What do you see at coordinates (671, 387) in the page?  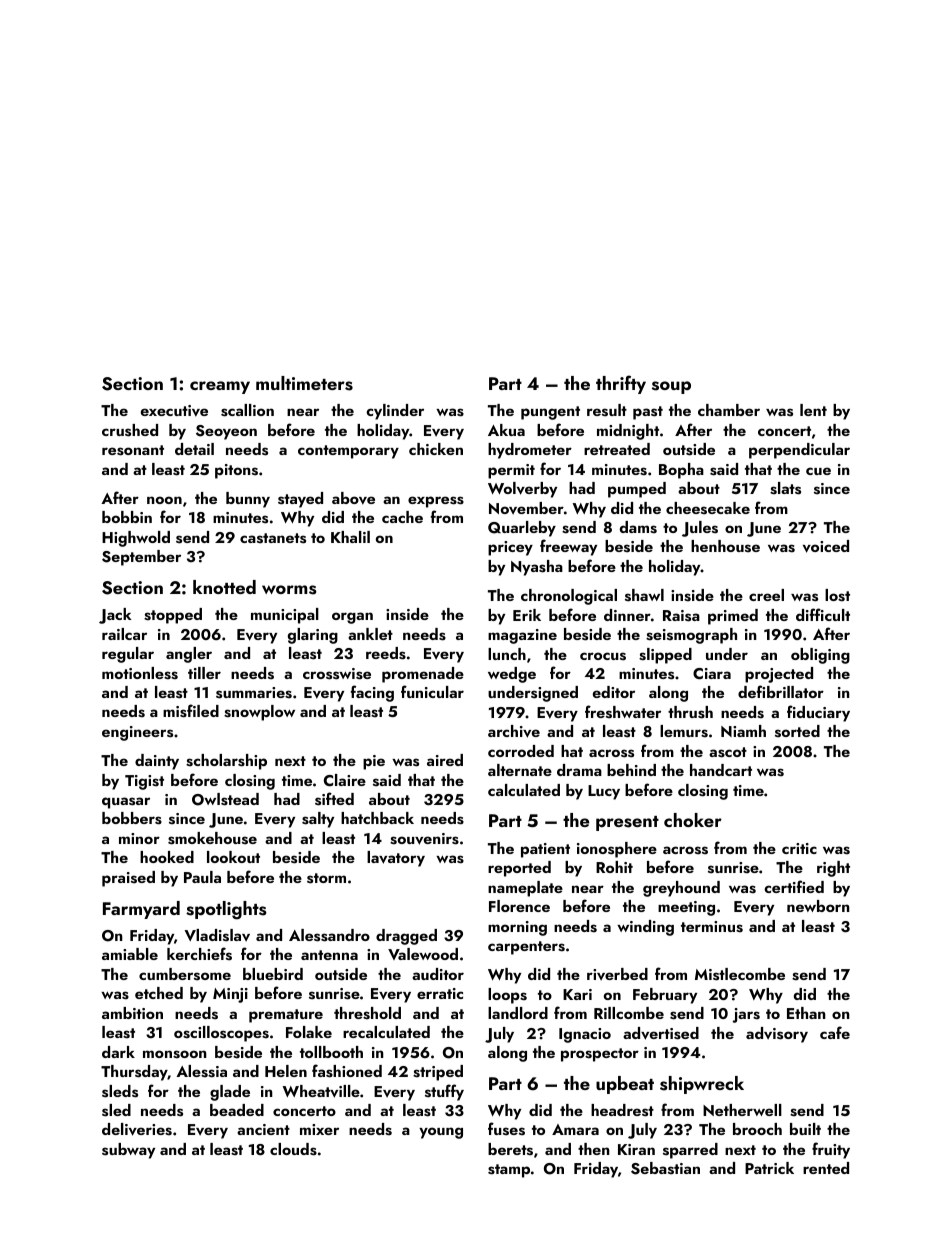 I see `soup` at bounding box center [671, 387].
